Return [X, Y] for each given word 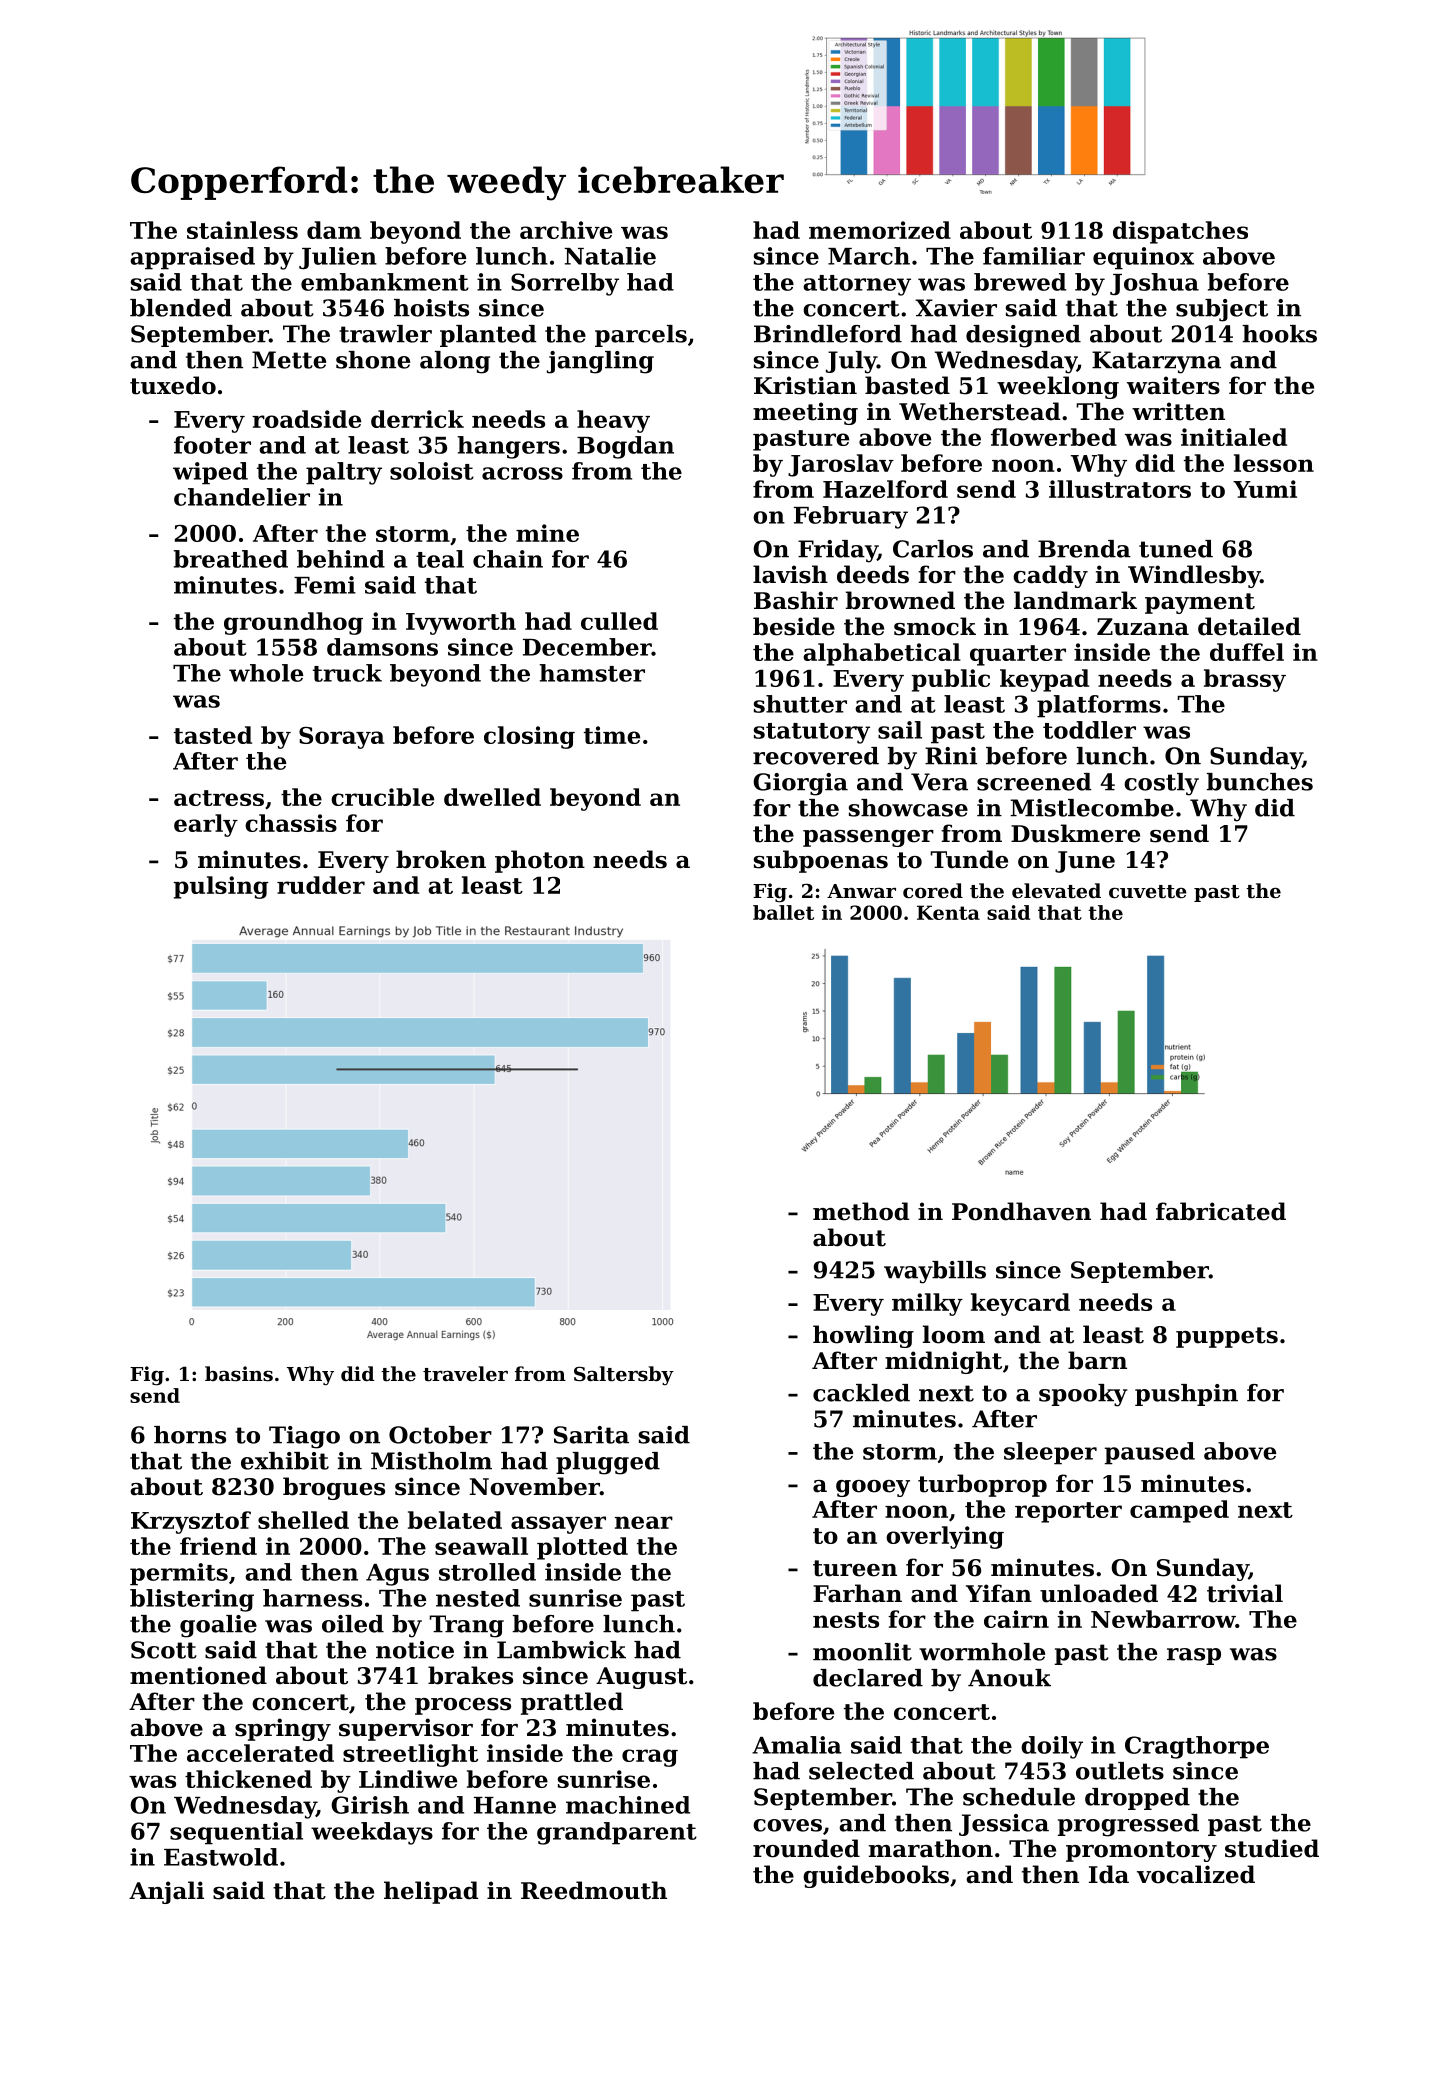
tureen [855, 1568]
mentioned [198, 1675]
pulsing [221, 887]
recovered [816, 756]
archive [566, 230]
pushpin [1186, 1395]
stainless [242, 230]
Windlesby [1194, 576]
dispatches [1180, 232]
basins [239, 1374]
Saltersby [624, 1375]
